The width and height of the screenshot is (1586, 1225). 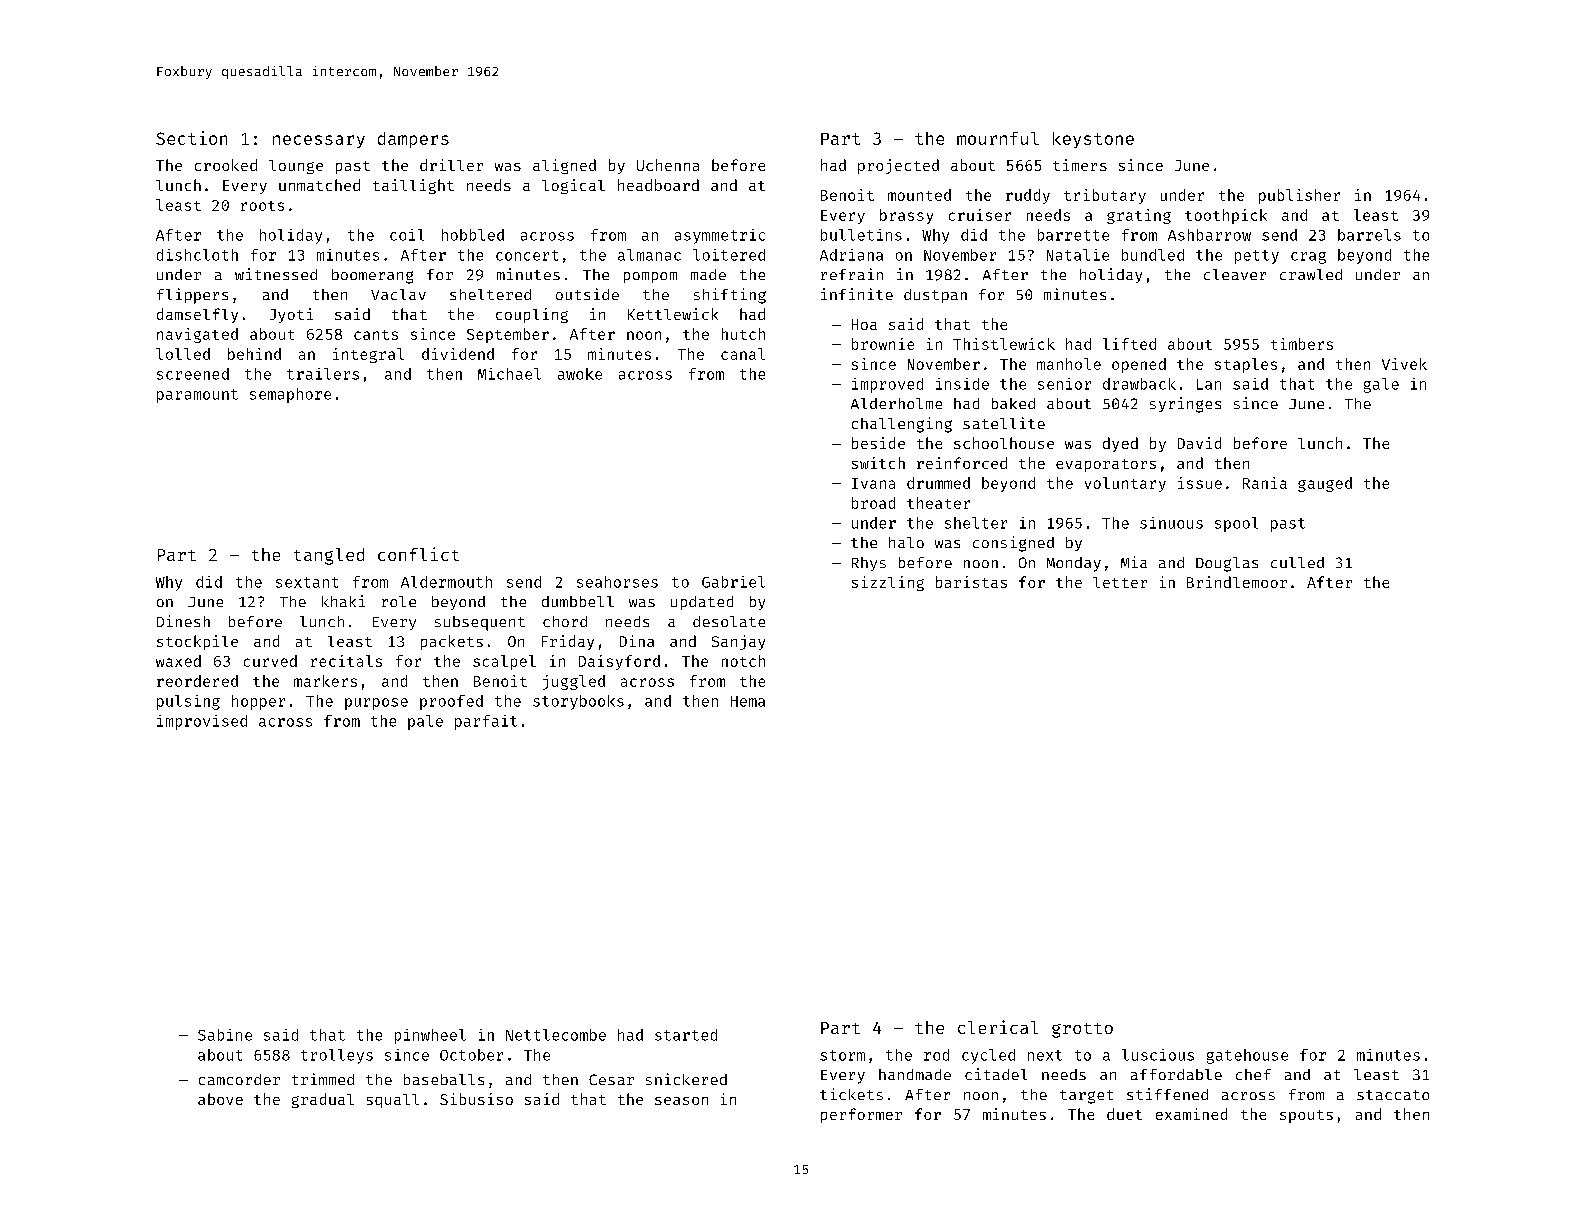 What do you see at coordinates (323, 1100) in the screenshot?
I see `gradual` at bounding box center [323, 1100].
